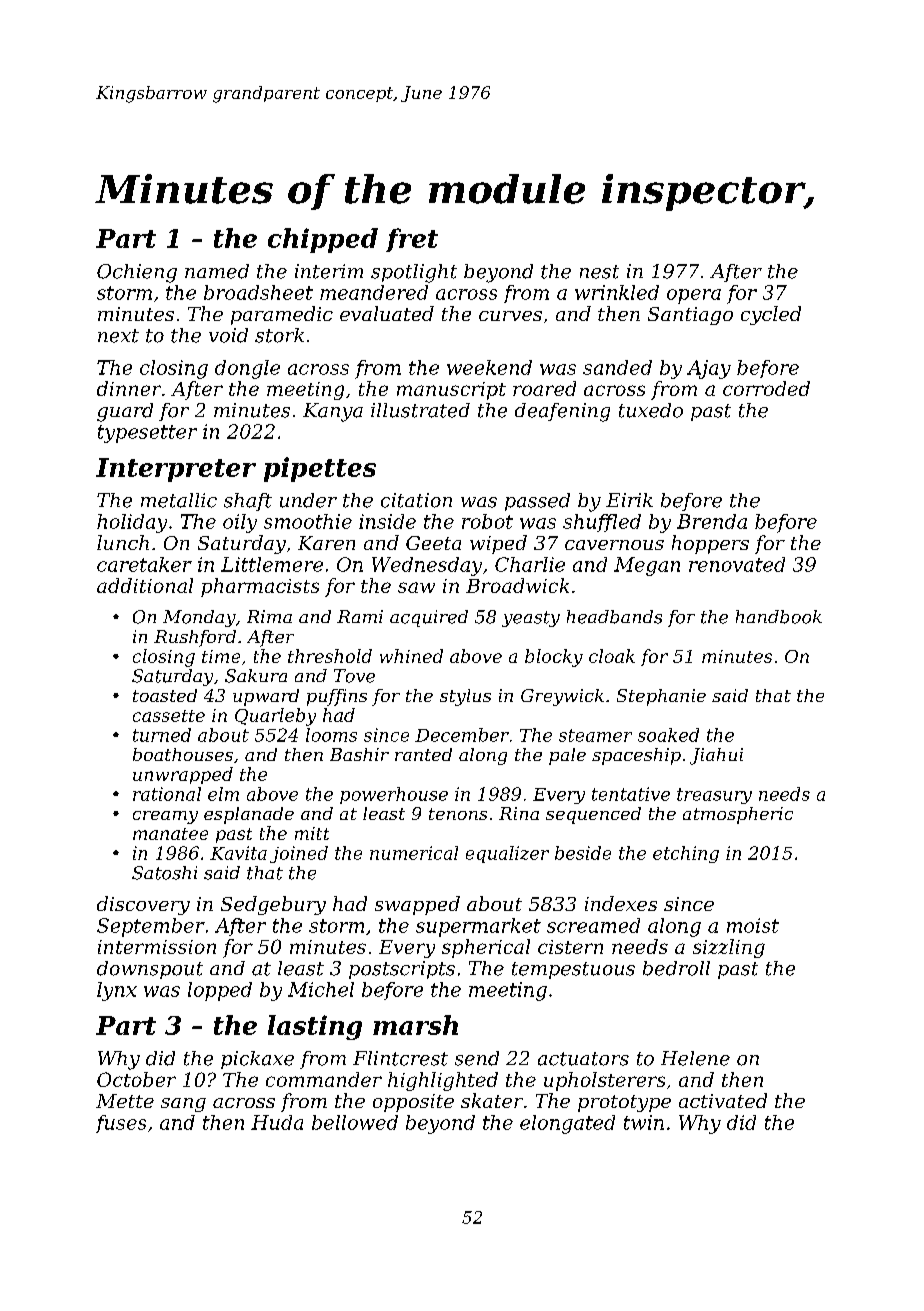  What do you see at coordinates (423, 754) in the screenshot?
I see `ranted` at bounding box center [423, 754].
